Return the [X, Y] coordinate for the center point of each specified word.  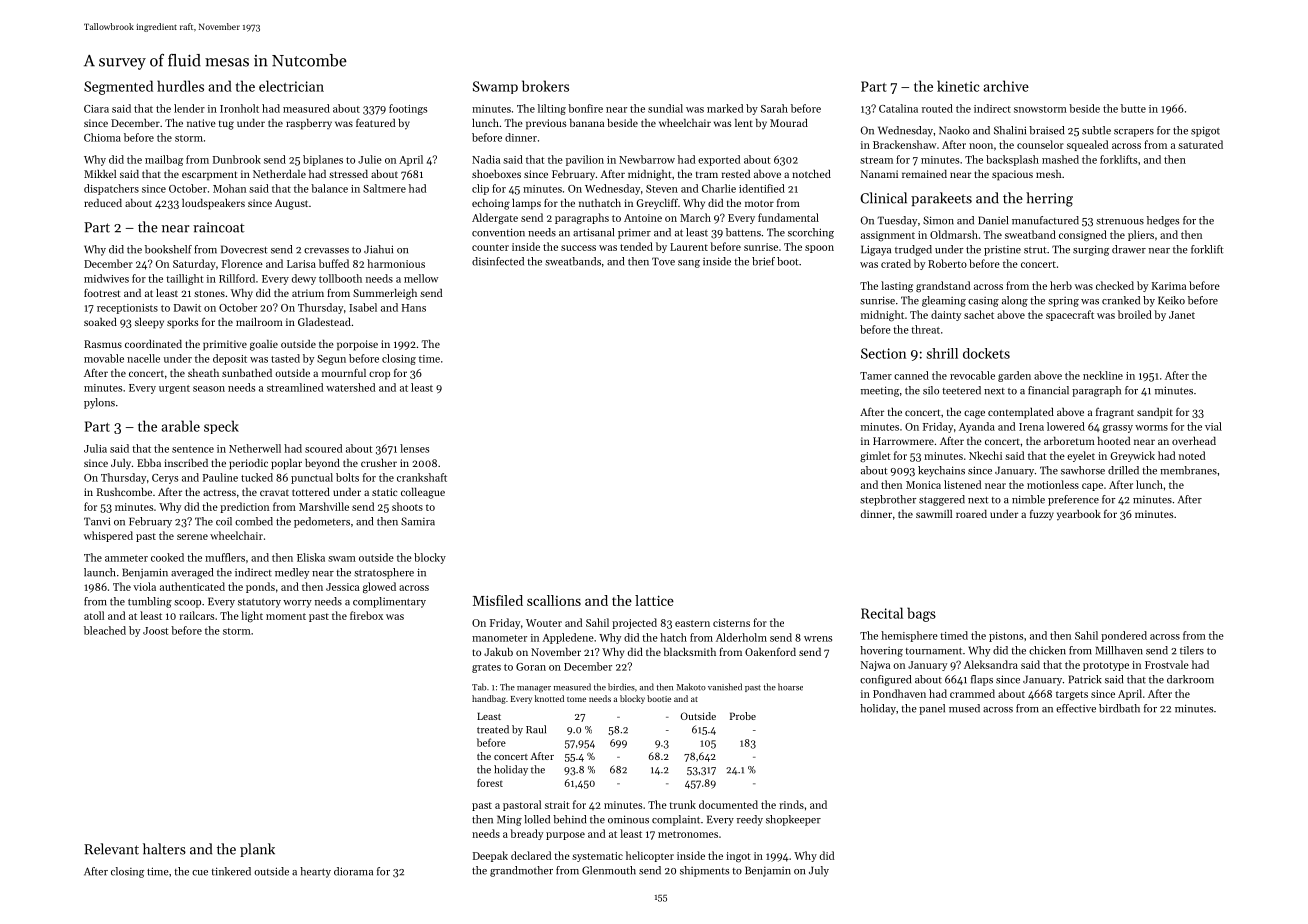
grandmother [521, 871]
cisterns [731, 623]
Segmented [118, 87]
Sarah [774, 108]
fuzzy [1042, 515]
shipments [704, 871]
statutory [259, 603]
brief [763, 261]
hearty [315, 872]
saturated [1200, 144]
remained [924, 174]
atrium [308, 293]
